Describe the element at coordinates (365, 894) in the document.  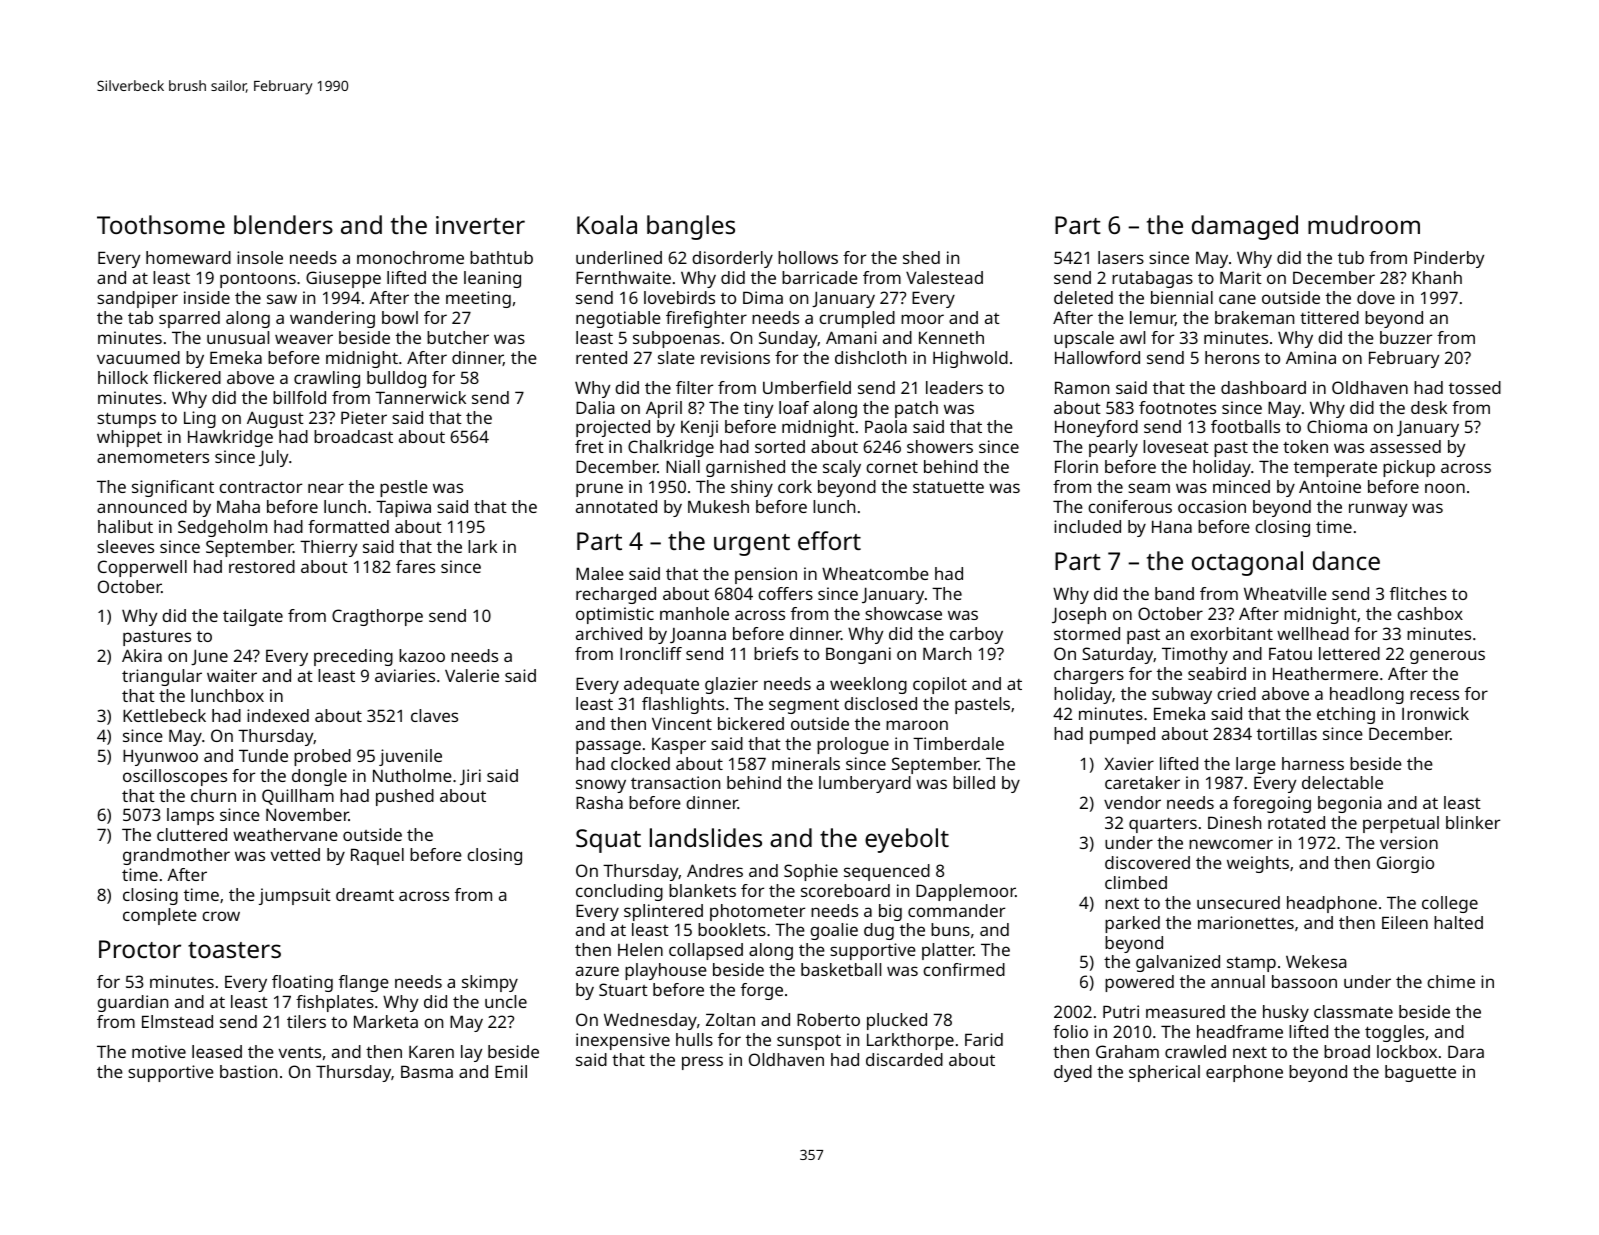
I see `dreamt` at that location.
